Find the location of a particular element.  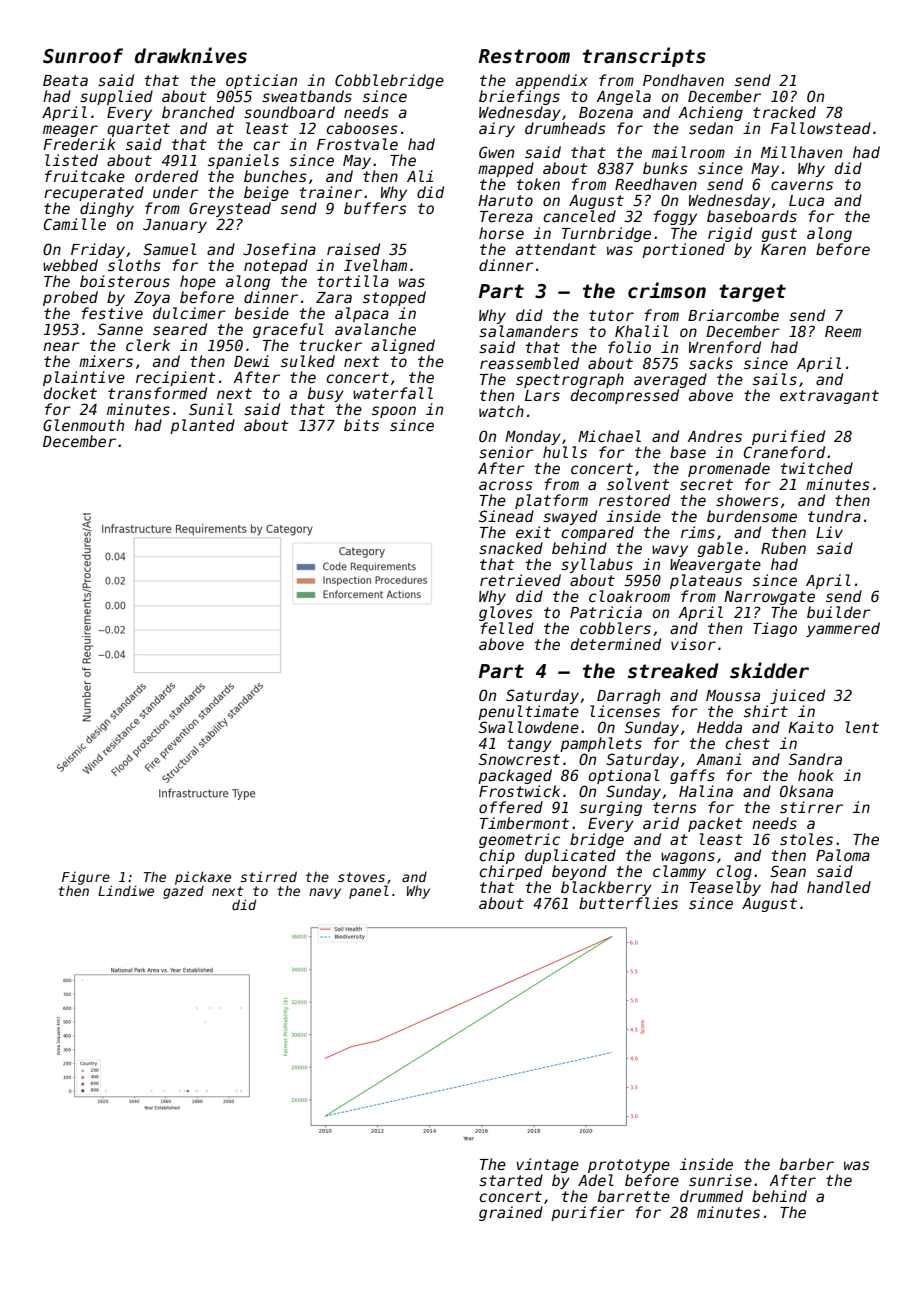

gazed is located at coordinates (183, 892).
